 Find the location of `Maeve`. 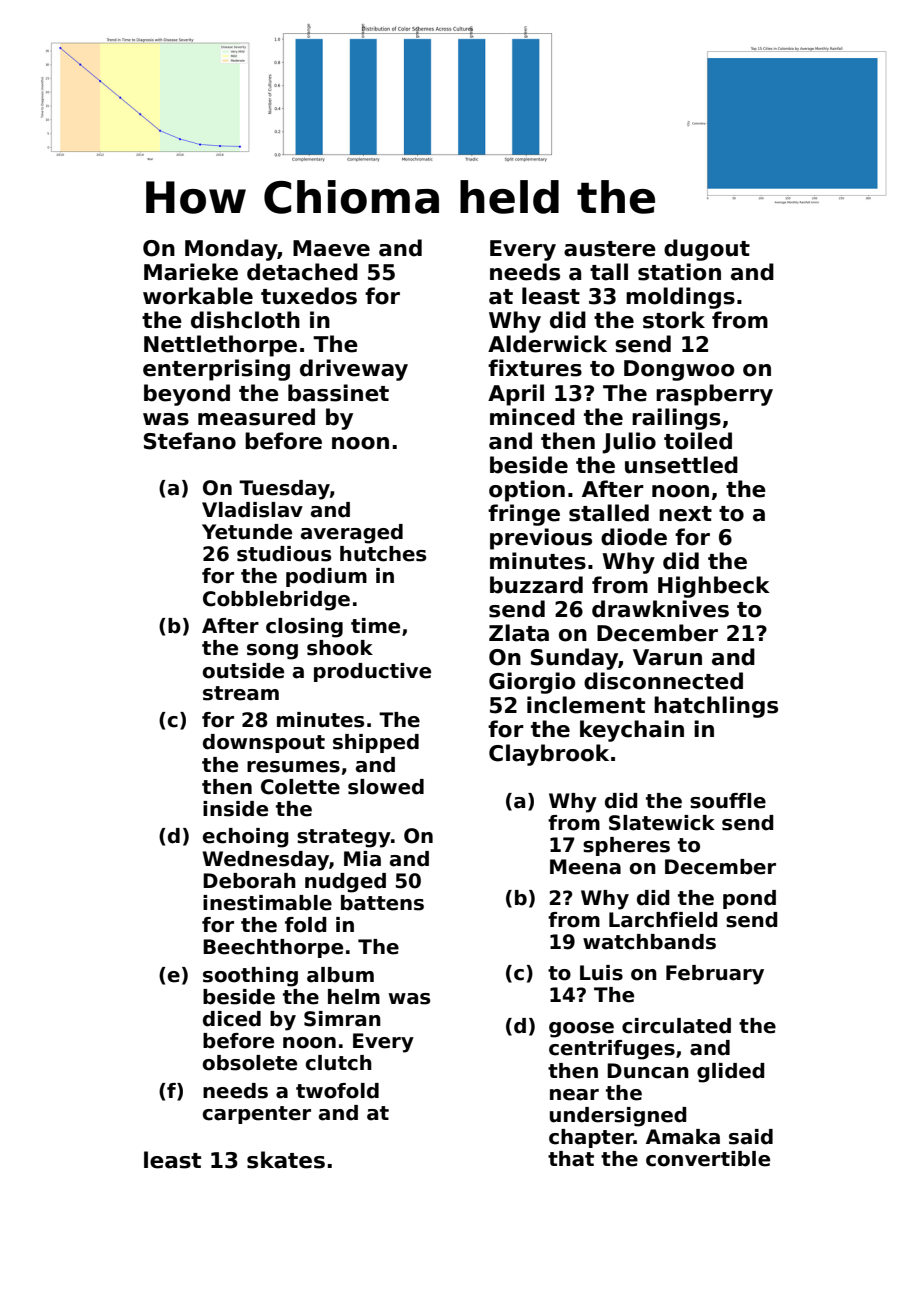

Maeve is located at coordinates (331, 248).
